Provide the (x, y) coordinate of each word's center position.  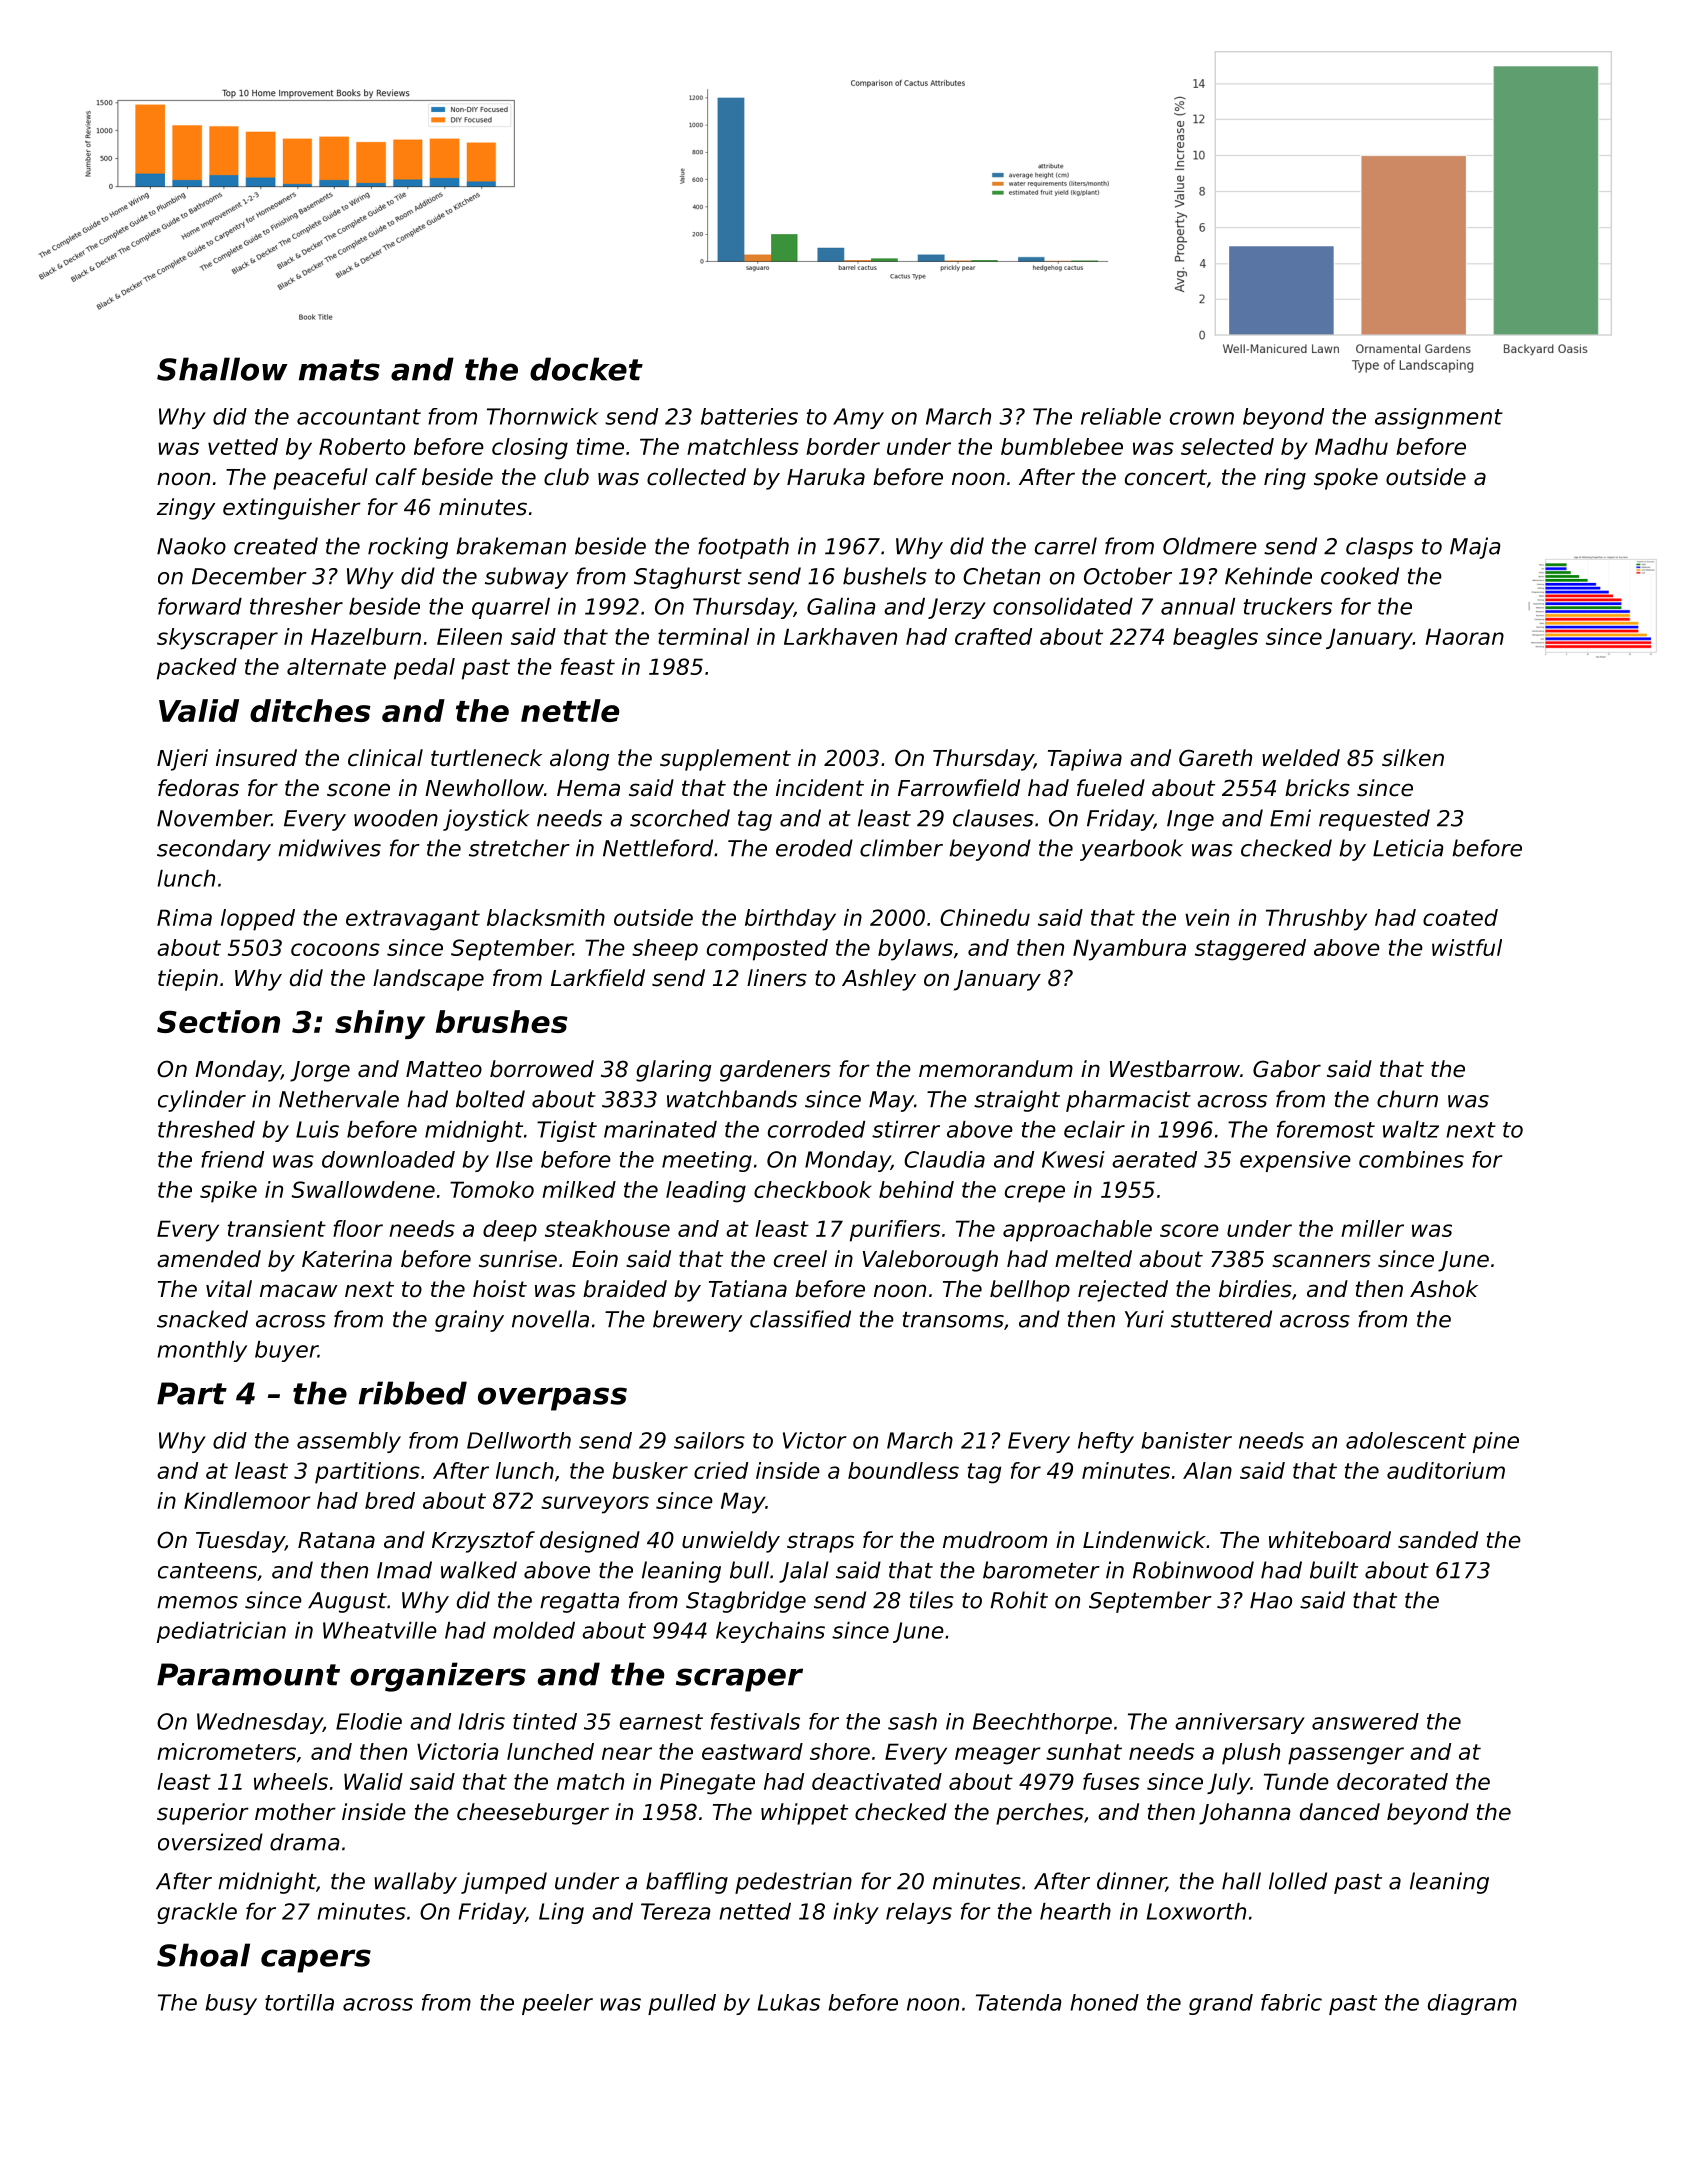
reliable (1121, 416)
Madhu (1351, 446)
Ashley (879, 980)
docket (586, 369)
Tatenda (1019, 2002)
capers (316, 1961)
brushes (502, 1021)
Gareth (1215, 758)
